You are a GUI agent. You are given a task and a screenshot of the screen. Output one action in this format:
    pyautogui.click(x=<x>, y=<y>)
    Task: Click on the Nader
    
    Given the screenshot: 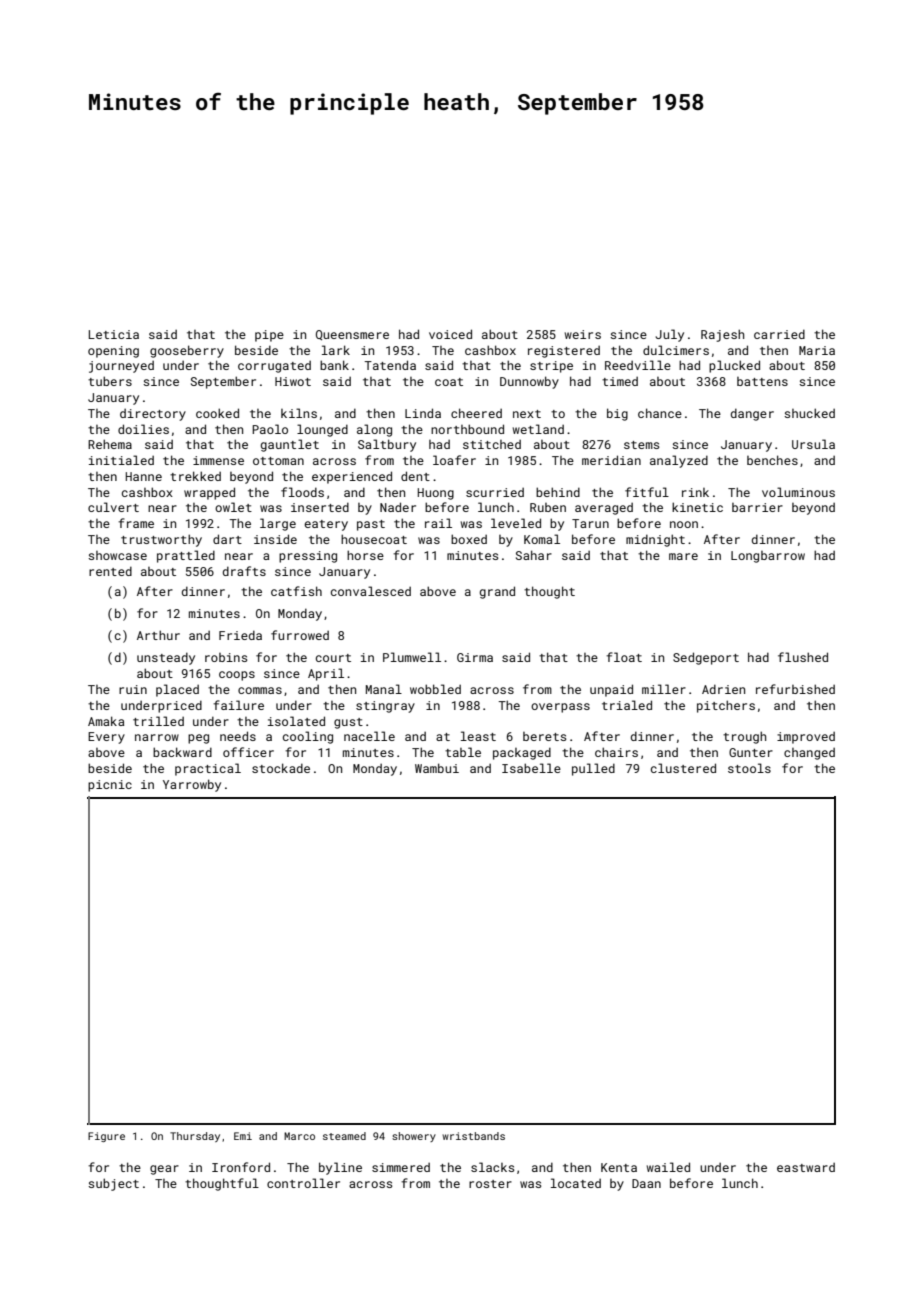 What is the action you would take?
    pyautogui.click(x=398, y=507)
